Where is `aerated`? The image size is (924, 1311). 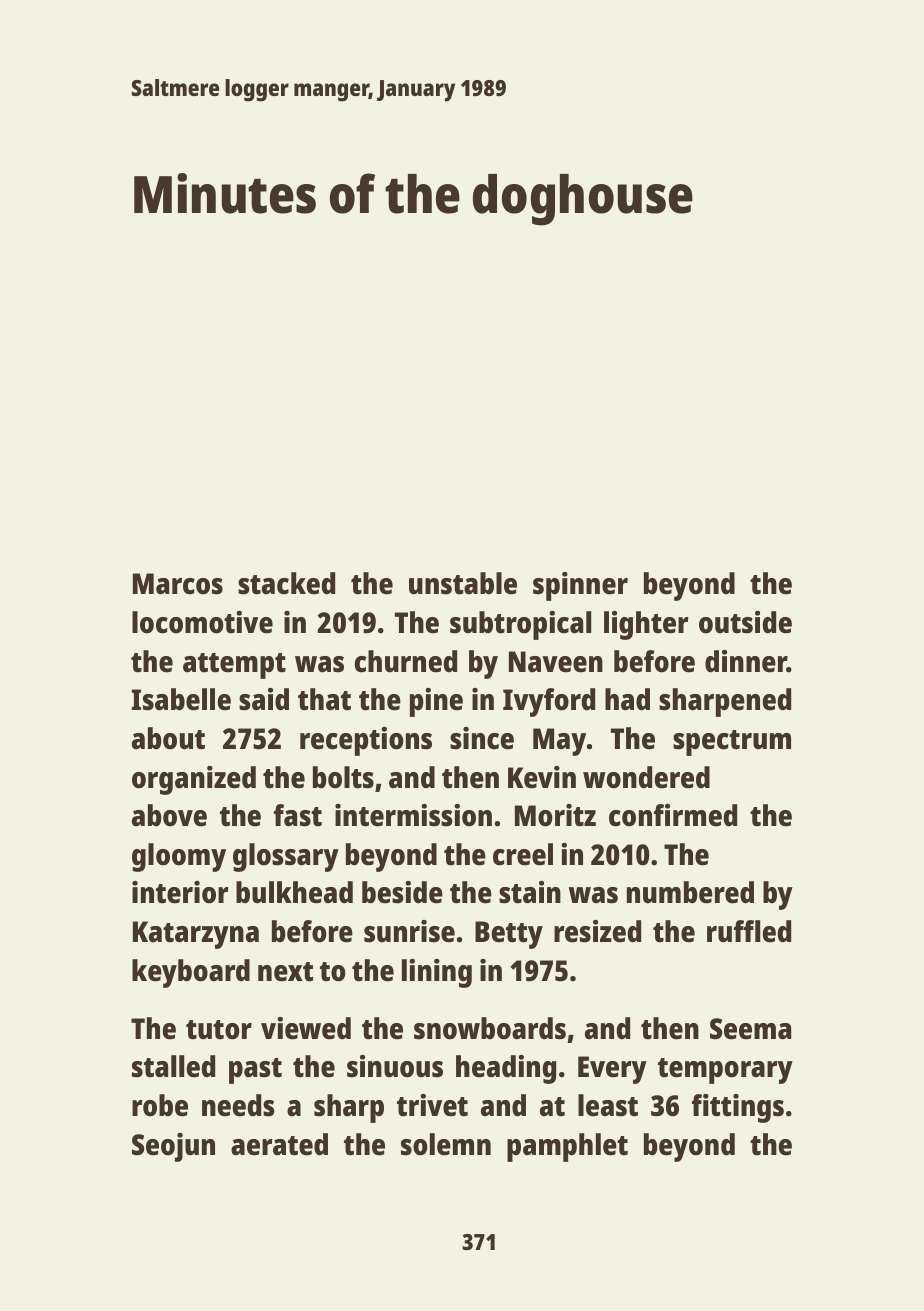 aerated is located at coordinates (279, 1144).
